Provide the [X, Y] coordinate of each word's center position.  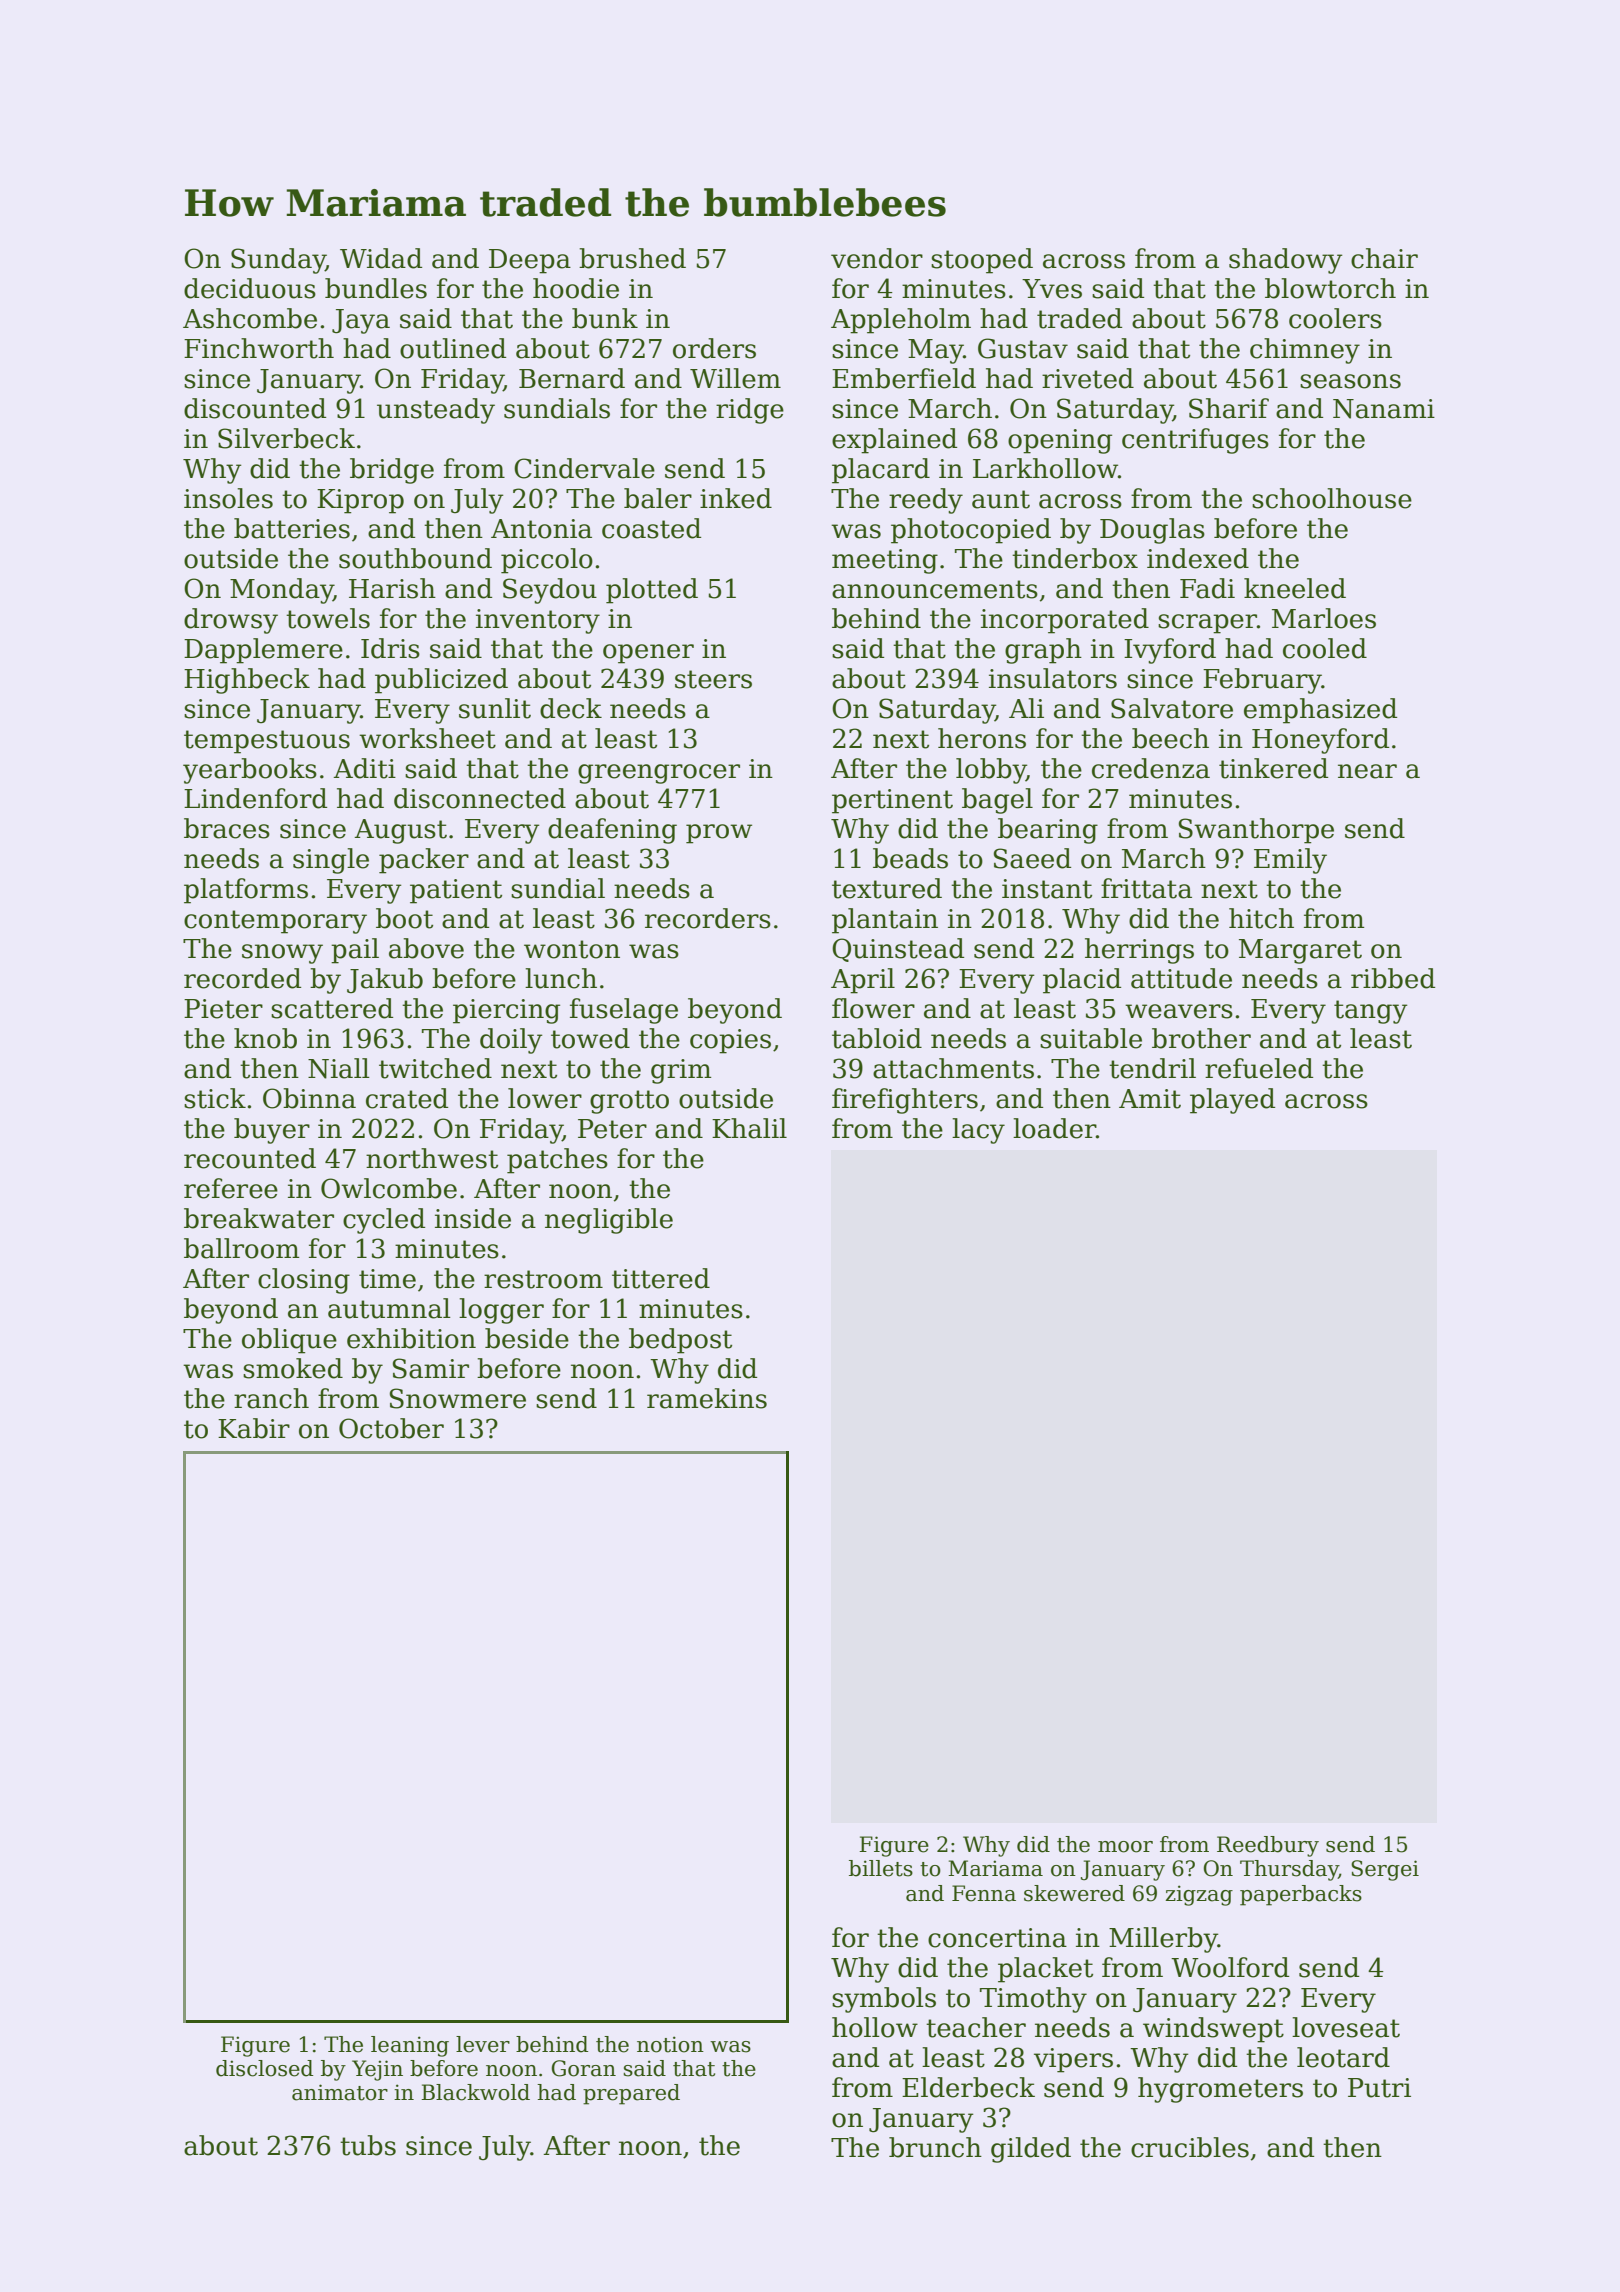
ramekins [707, 1398]
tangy [1371, 1012]
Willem [735, 378]
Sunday [278, 261]
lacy [978, 1131]
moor [1125, 1847]
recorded [242, 978]
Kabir [254, 1428]
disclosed [264, 2068]
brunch [935, 2147]
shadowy [1286, 261]
